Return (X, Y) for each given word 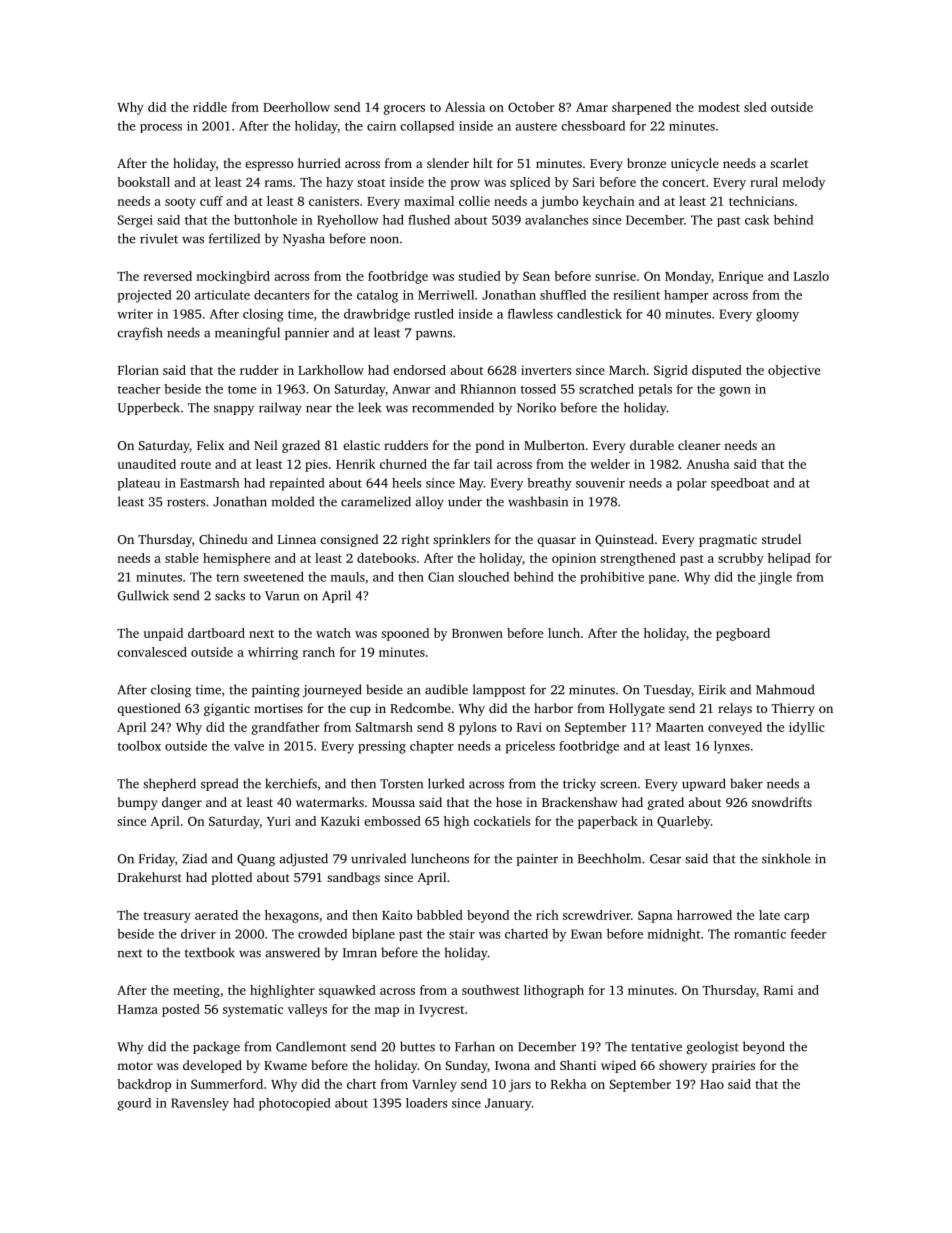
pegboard (743, 634)
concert (683, 183)
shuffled (563, 295)
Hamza (138, 1009)
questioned (149, 709)
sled (755, 107)
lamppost (499, 690)
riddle (210, 107)
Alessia (465, 107)
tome (242, 389)
